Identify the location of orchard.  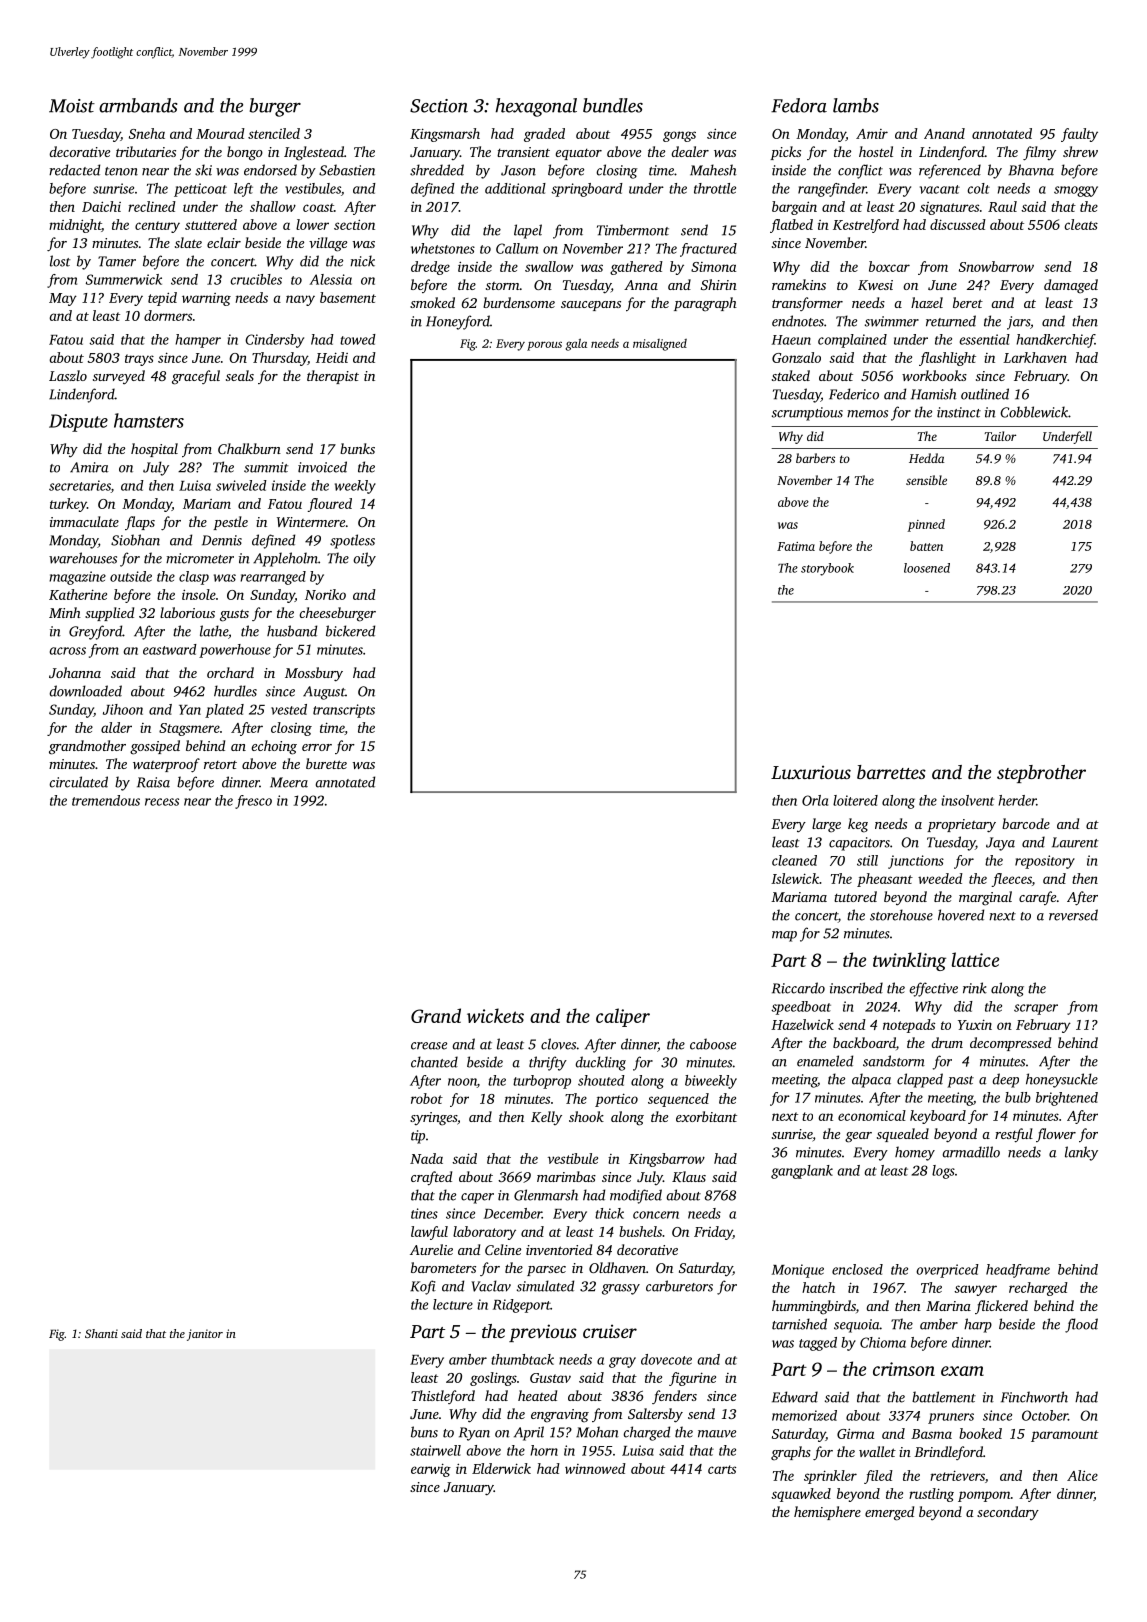
(230, 672).
